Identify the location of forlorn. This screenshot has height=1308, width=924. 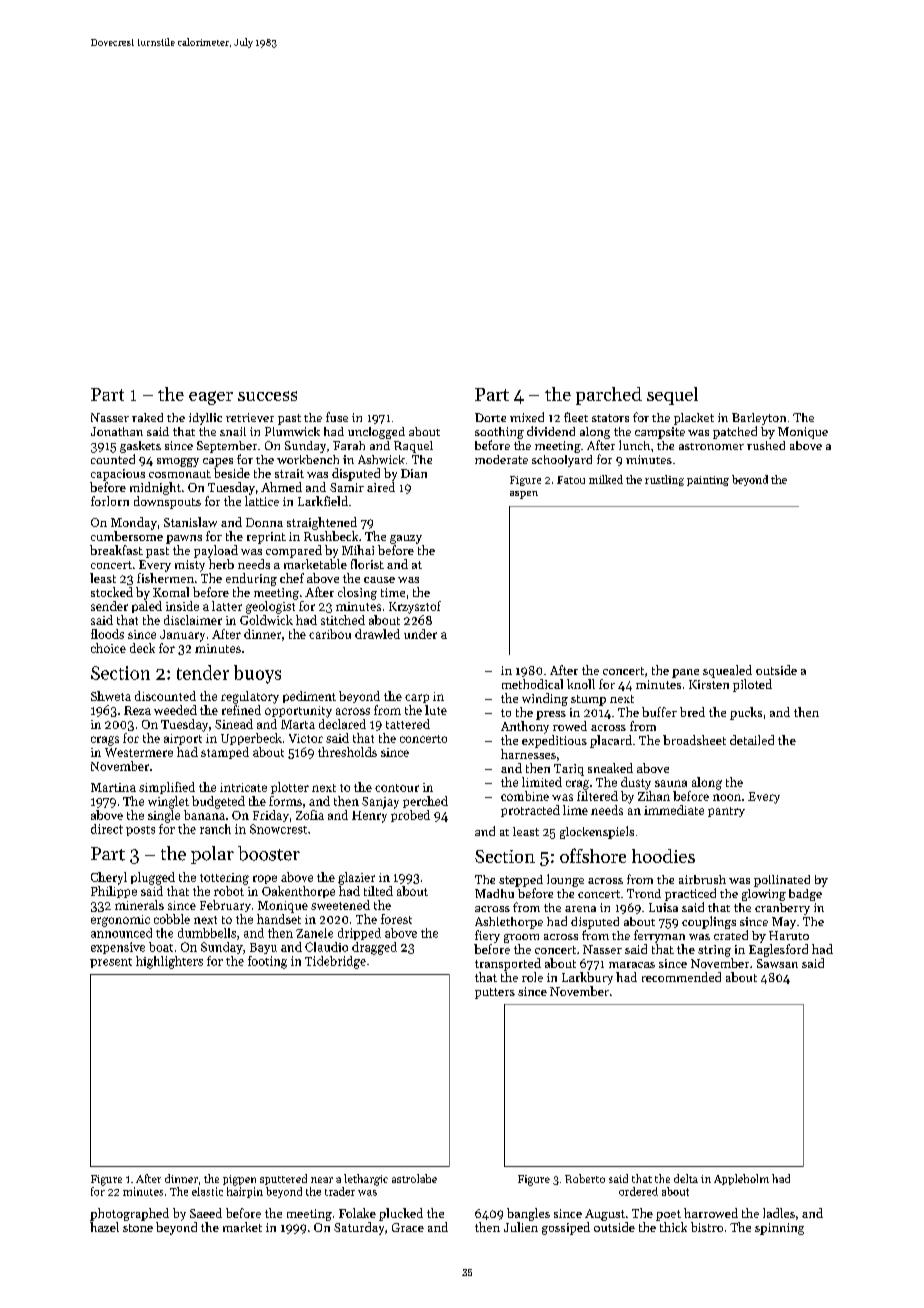
(110, 501).
